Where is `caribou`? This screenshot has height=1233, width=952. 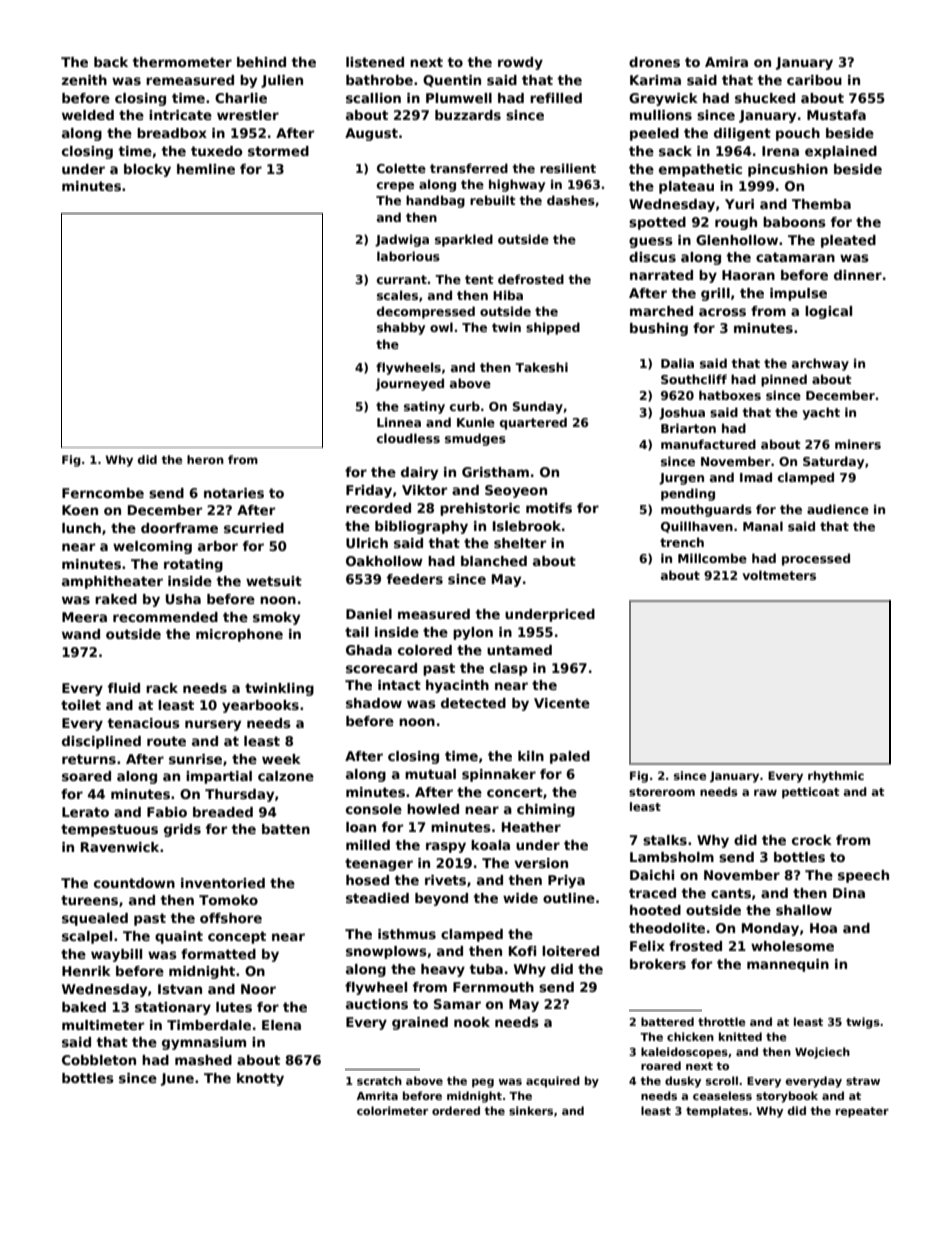
caribou is located at coordinates (814, 80).
